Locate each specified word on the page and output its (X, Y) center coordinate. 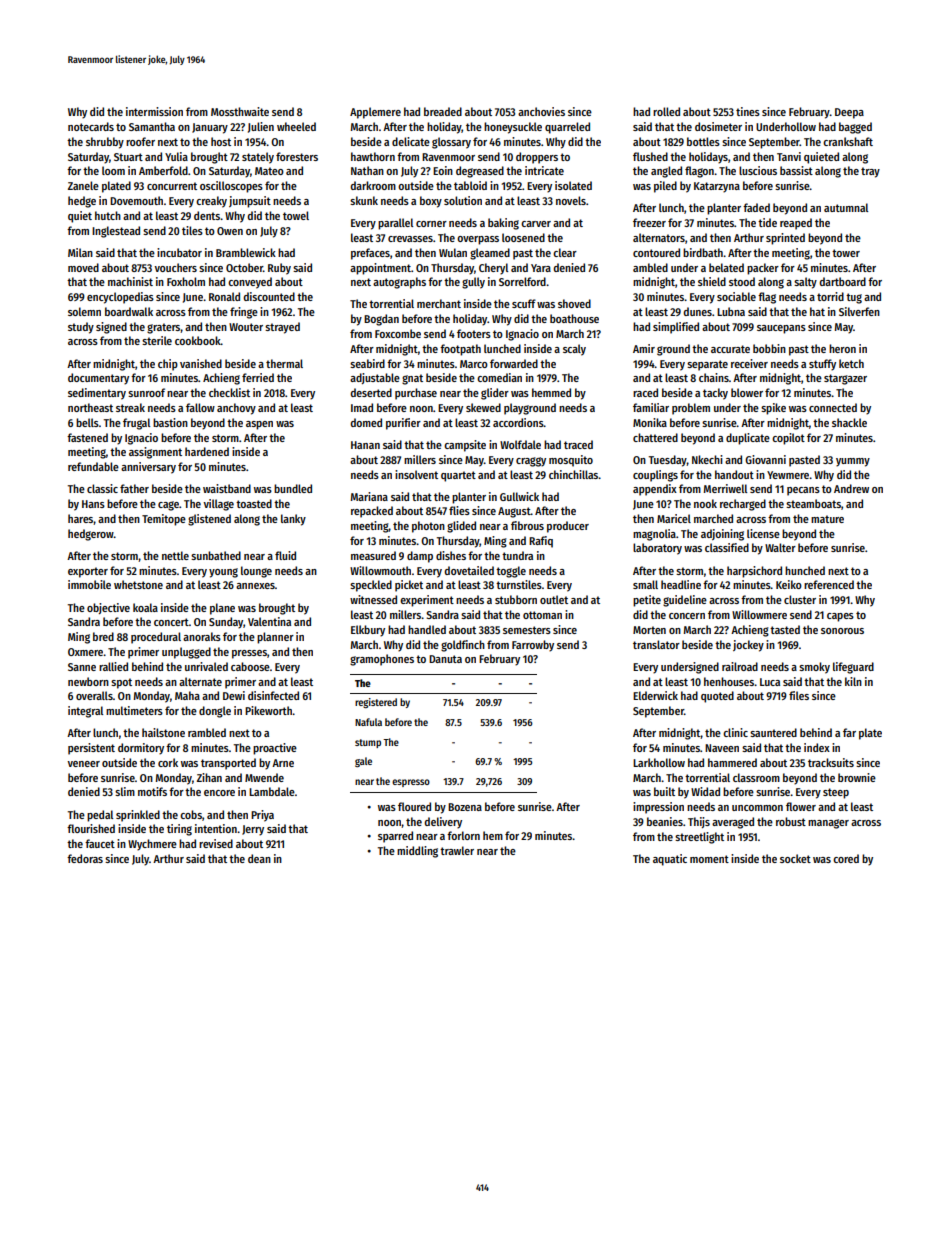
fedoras (85, 858)
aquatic (670, 860)
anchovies (541, 111)
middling (417, 852)
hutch (108, 215)
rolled (666, 111)
